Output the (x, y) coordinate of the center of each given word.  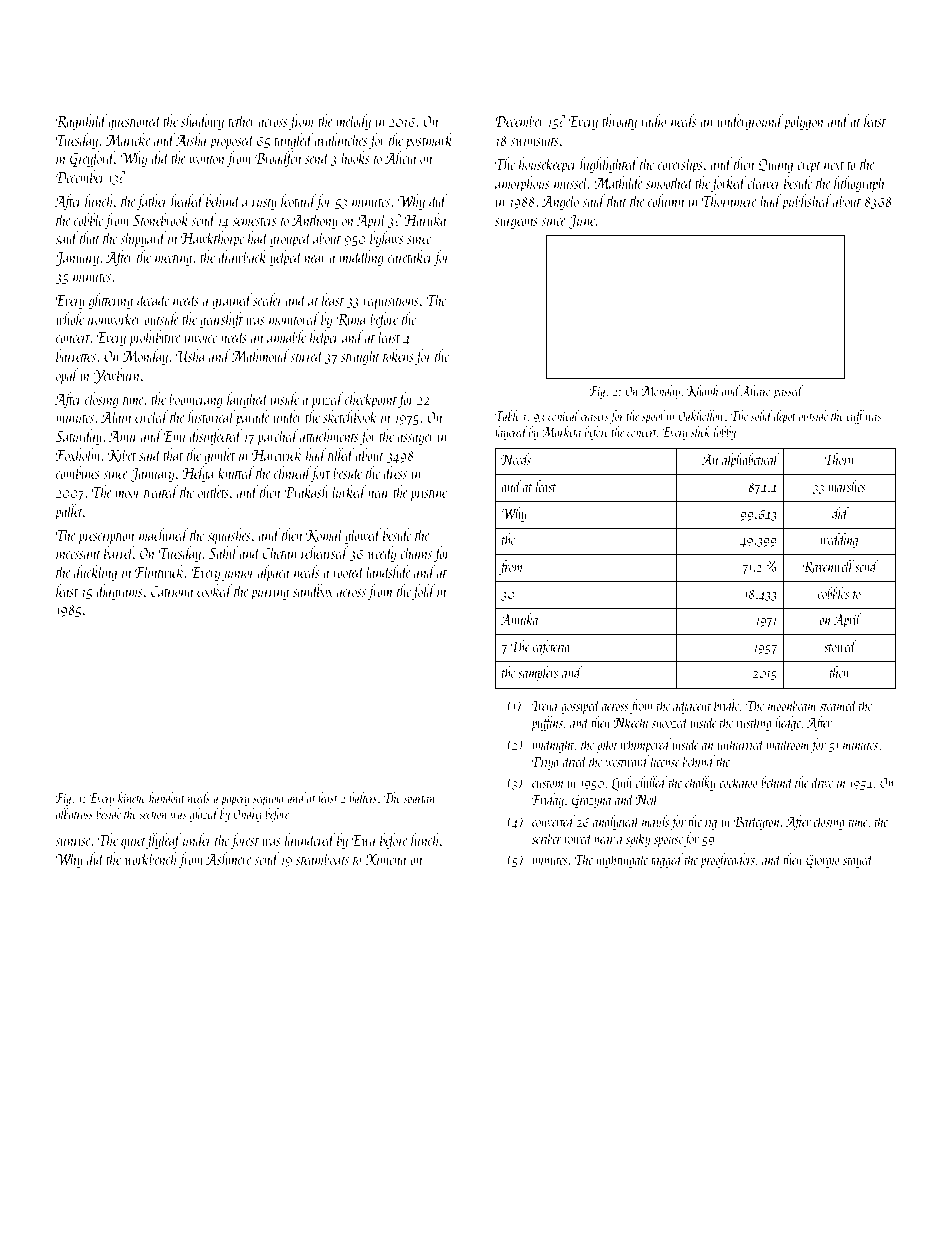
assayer (416, 439)
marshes (847, 486)
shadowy (202, 122)
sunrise (73, 840)
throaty (619, 122)
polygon (803, 122)
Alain (116, 416)
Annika (519, 619)
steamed (839, 705)
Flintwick (159, 571)
